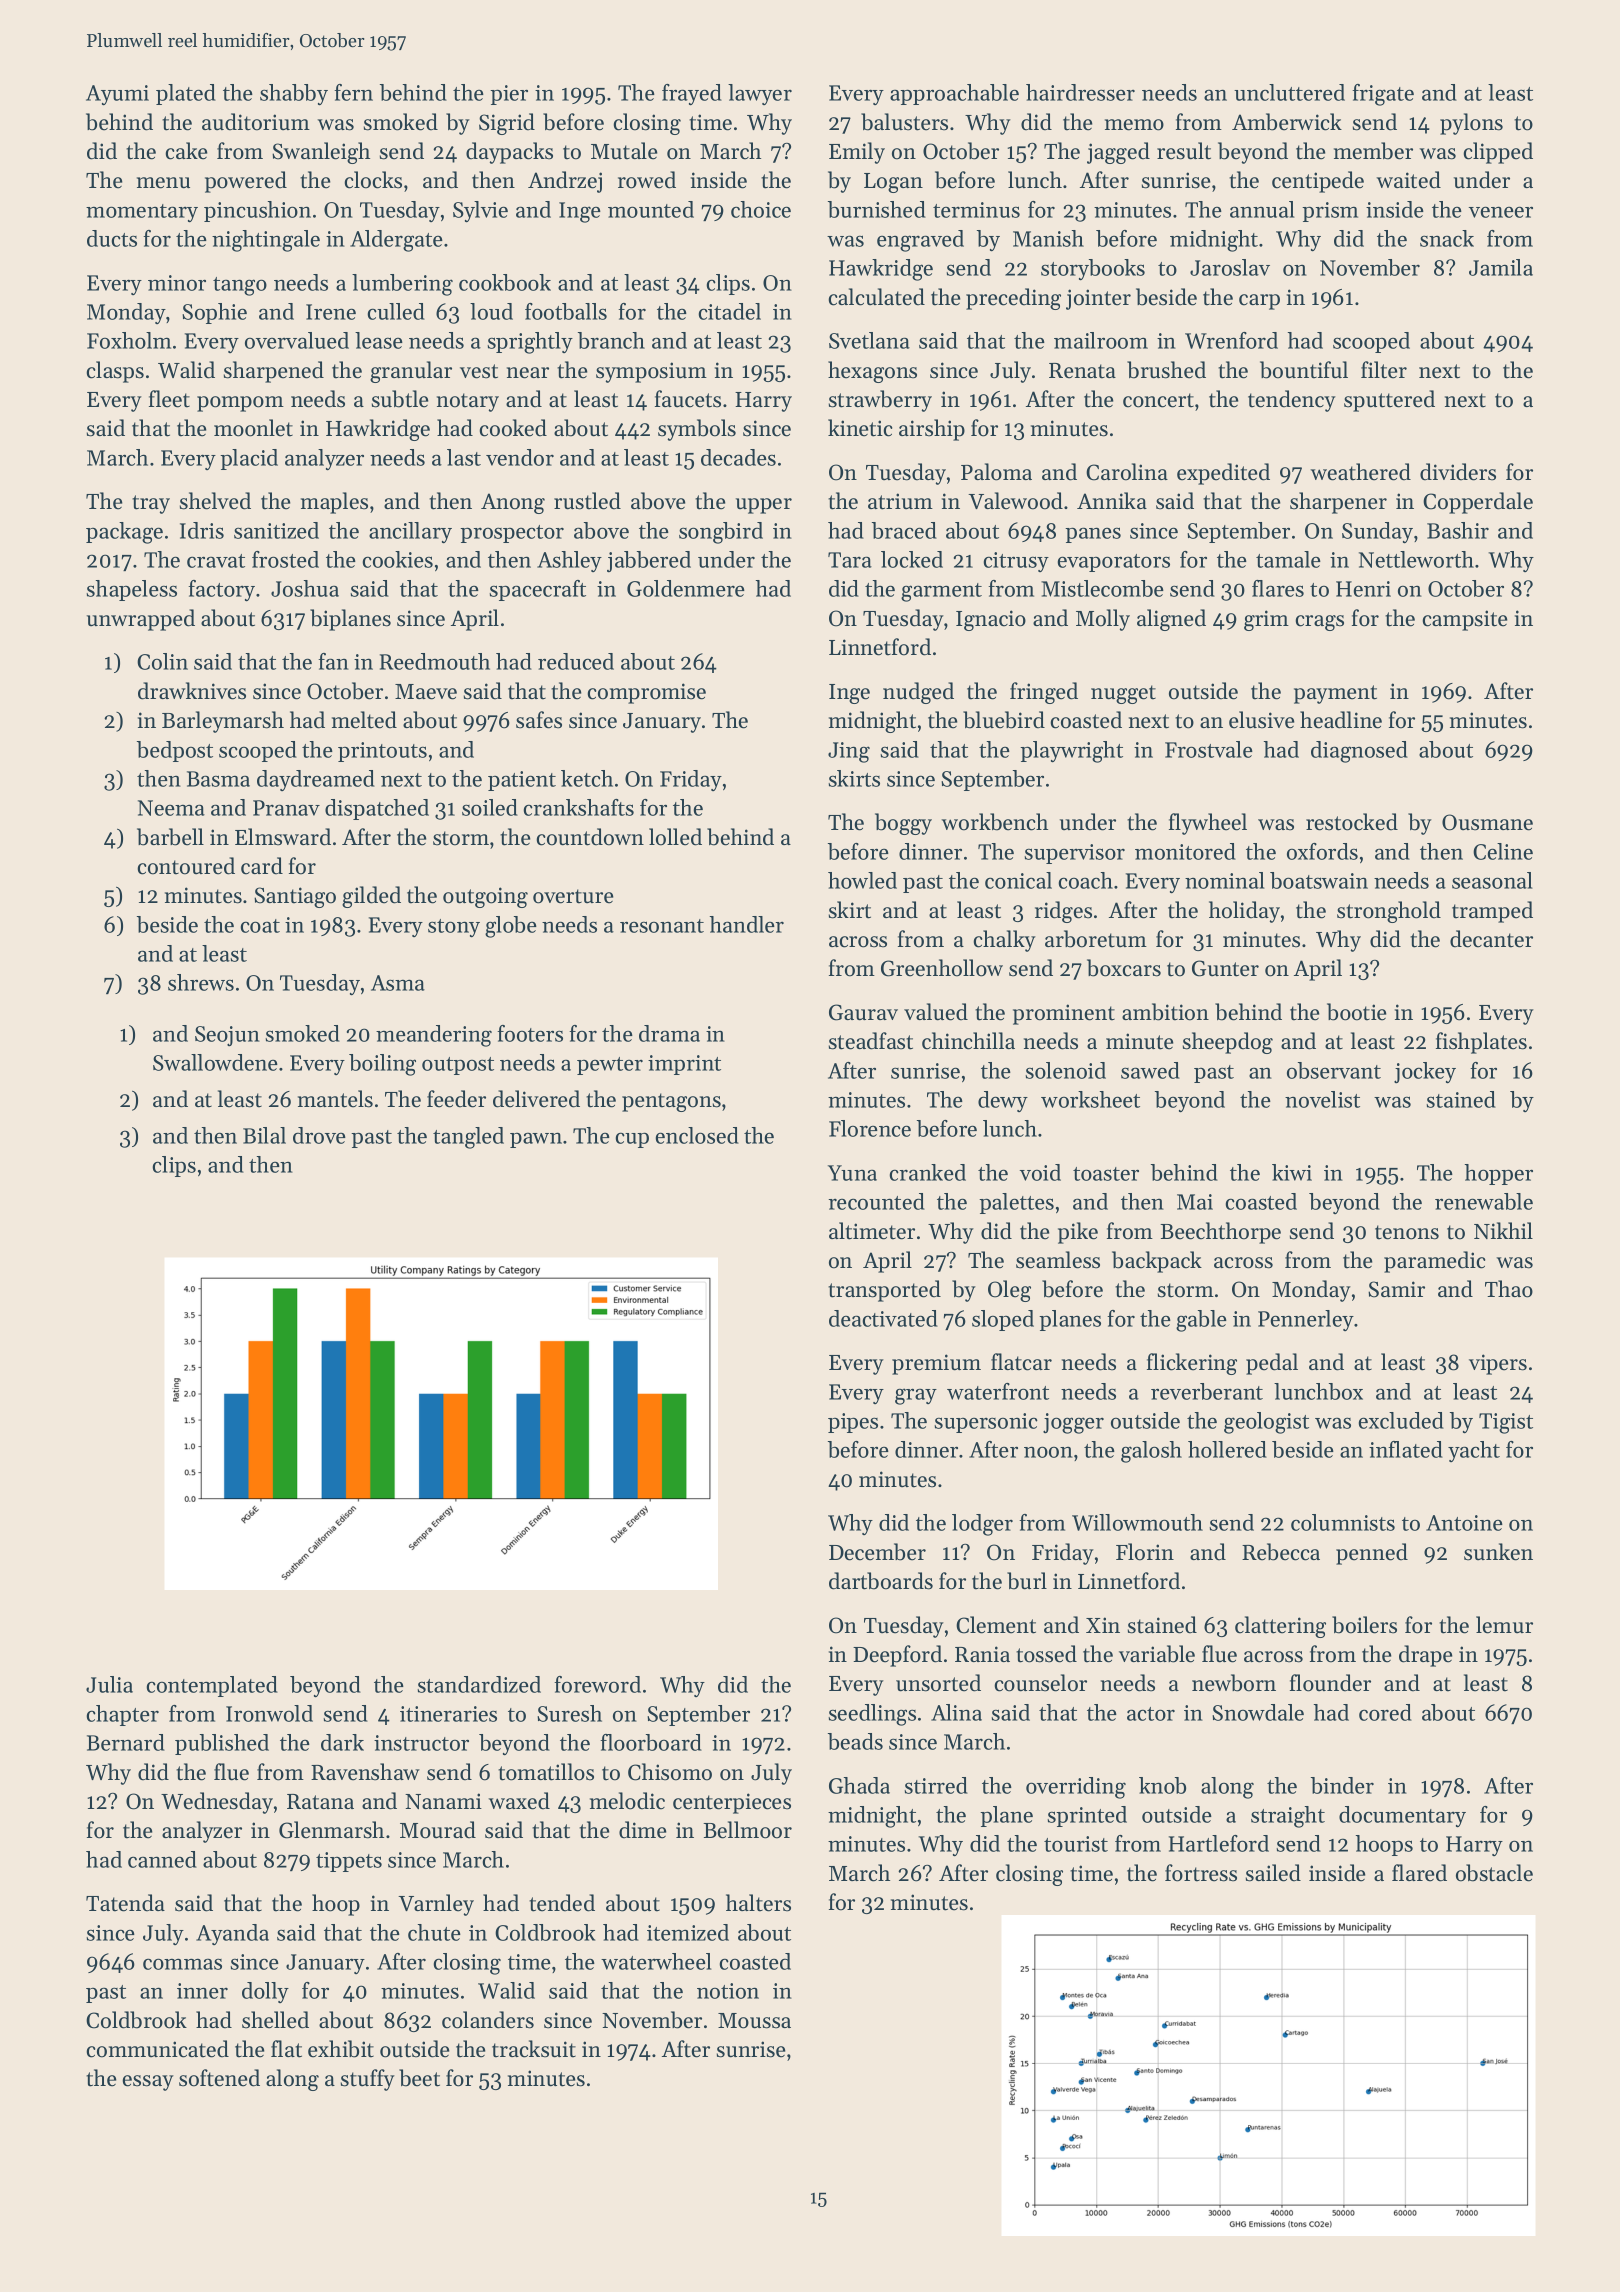 This page has height=2292, width=1620. I want to click on Bilal, so click(264, 1135).
